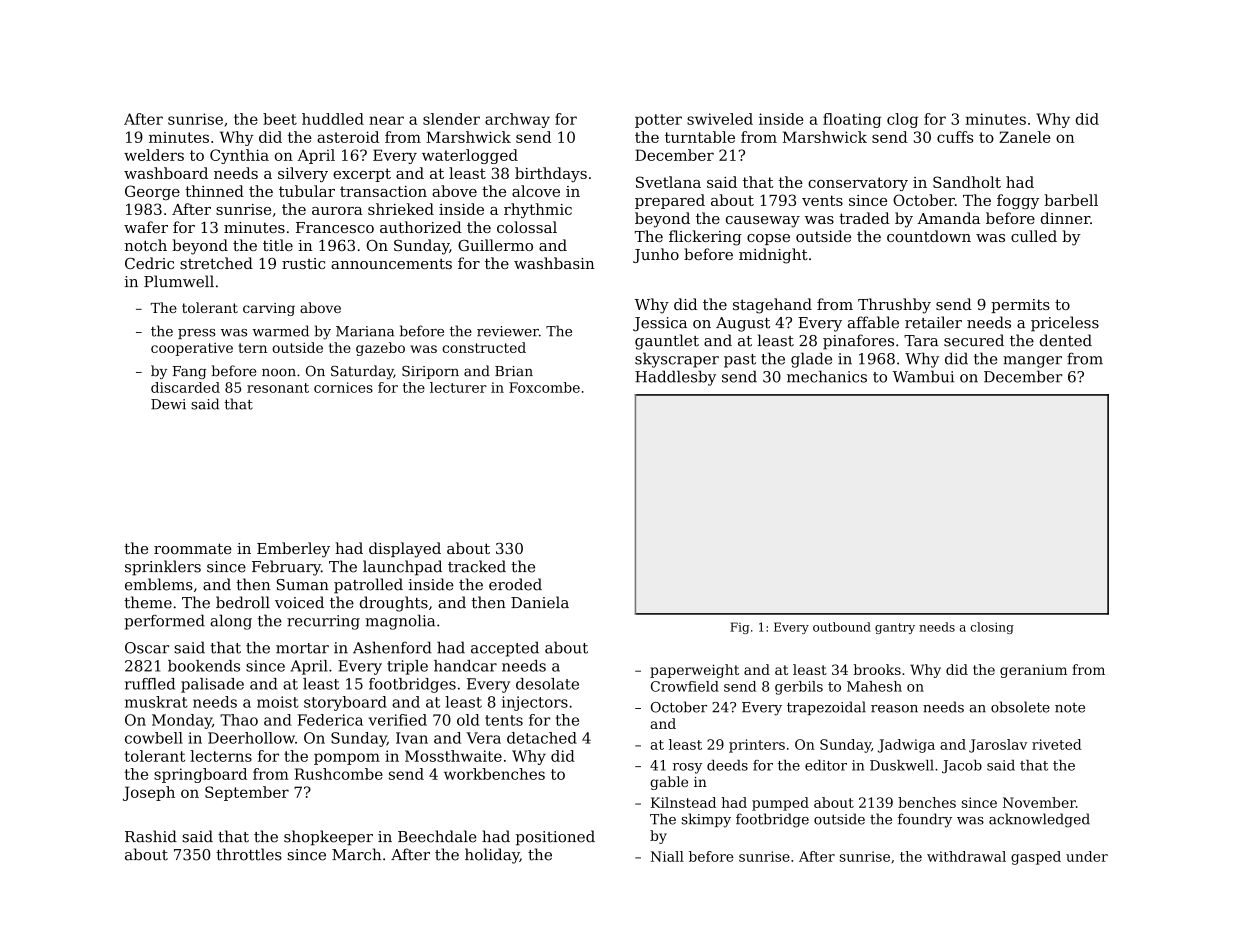 The width and height of the document is (1233, 952). What do you see at coordinates (1020, 306) in the document?
I see `permits` at bounding box center [1020, 306].
